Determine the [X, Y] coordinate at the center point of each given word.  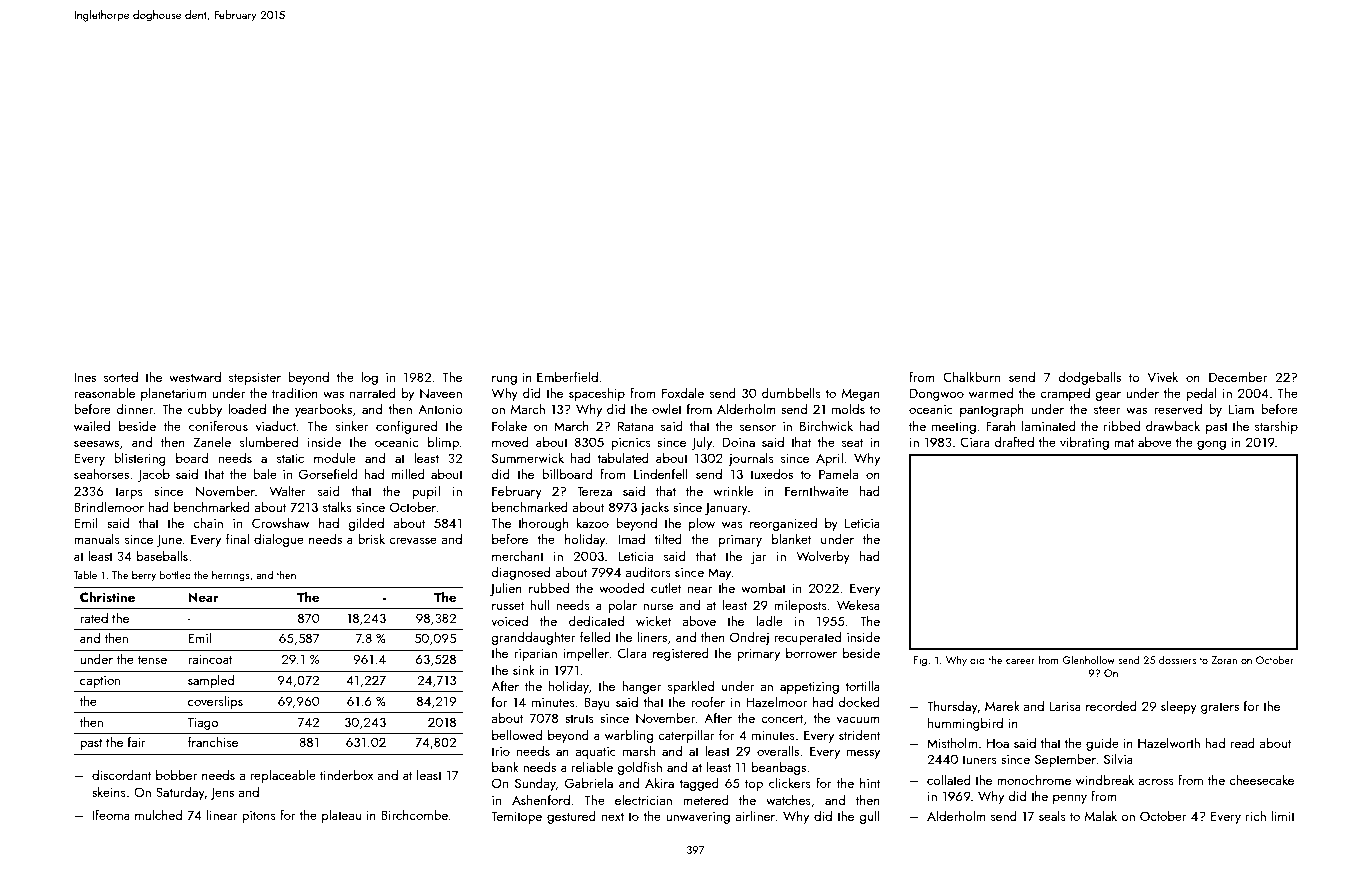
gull [869, 817]
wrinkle [733, 490]
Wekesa [858, 604]
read [1243, 742]
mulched [158, 814]
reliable [592, 766]
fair [137, 741]
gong [1211, 445]
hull [539, 604]
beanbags [779, 768]
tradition [295, 392]
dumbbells [791, 392]
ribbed [1122, 425]
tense [152, 659]
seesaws [96, 443]
